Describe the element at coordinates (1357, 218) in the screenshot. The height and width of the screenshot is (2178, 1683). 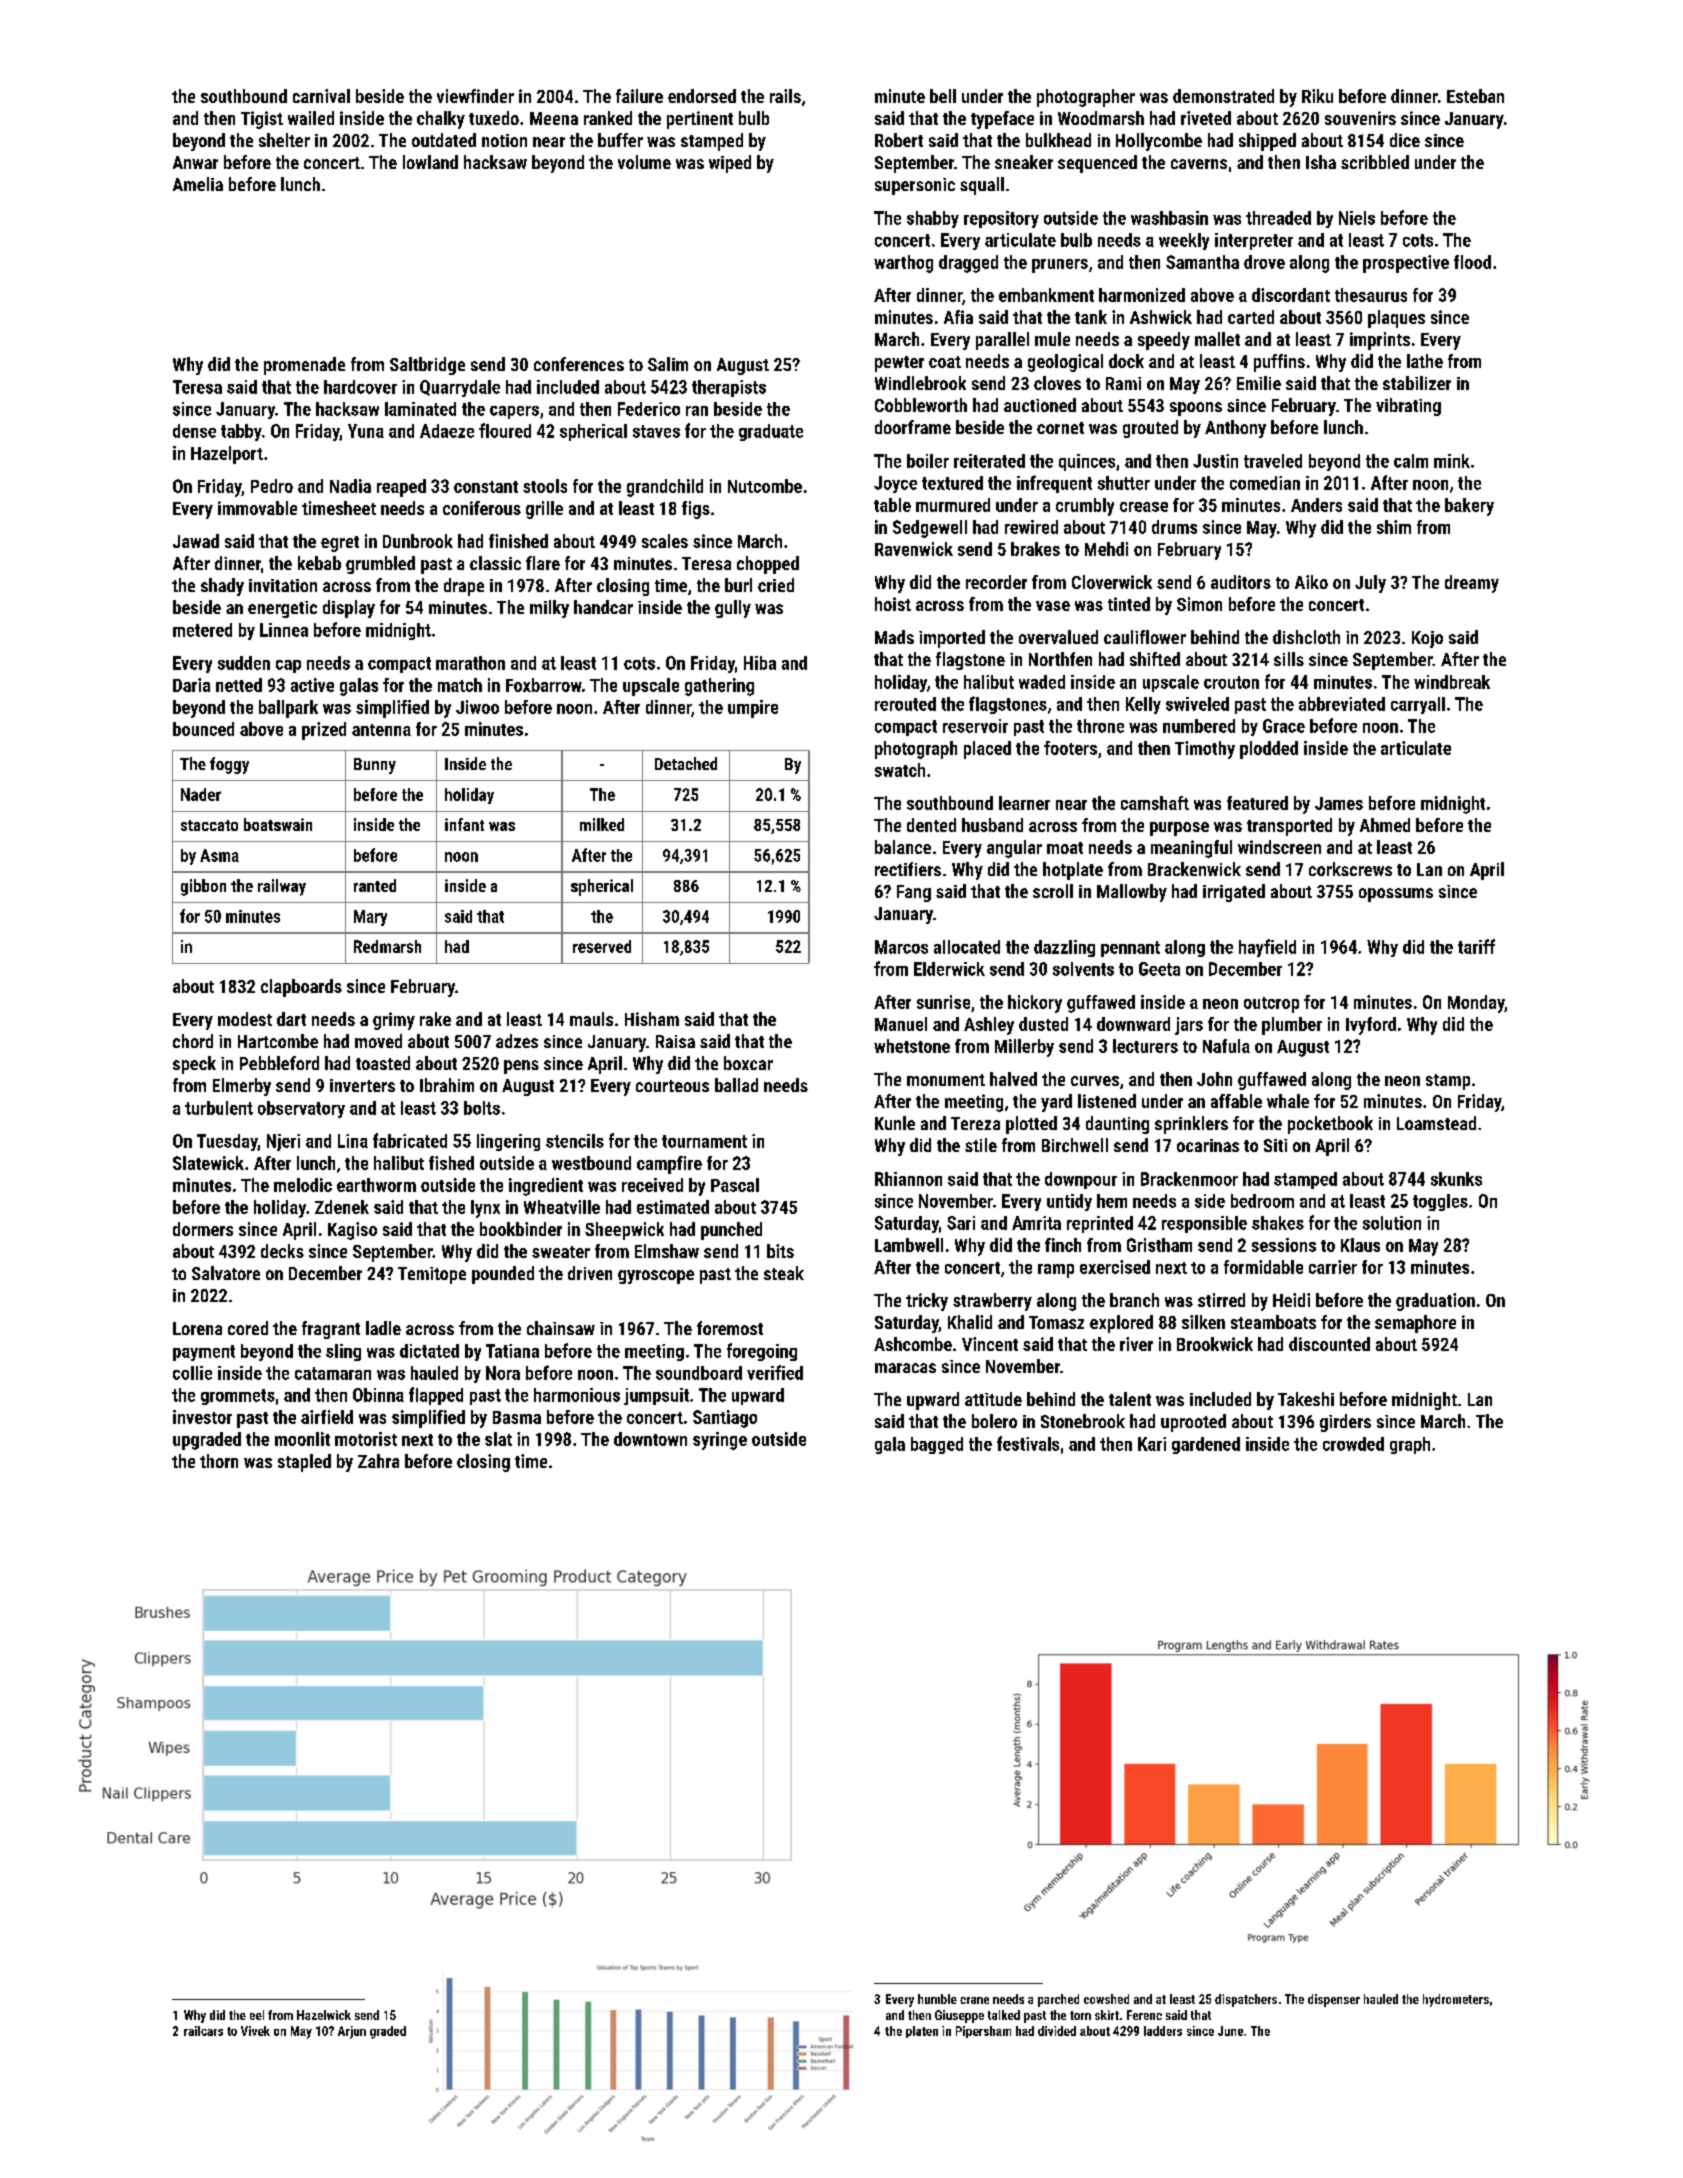
I see `Niels` at that location.
